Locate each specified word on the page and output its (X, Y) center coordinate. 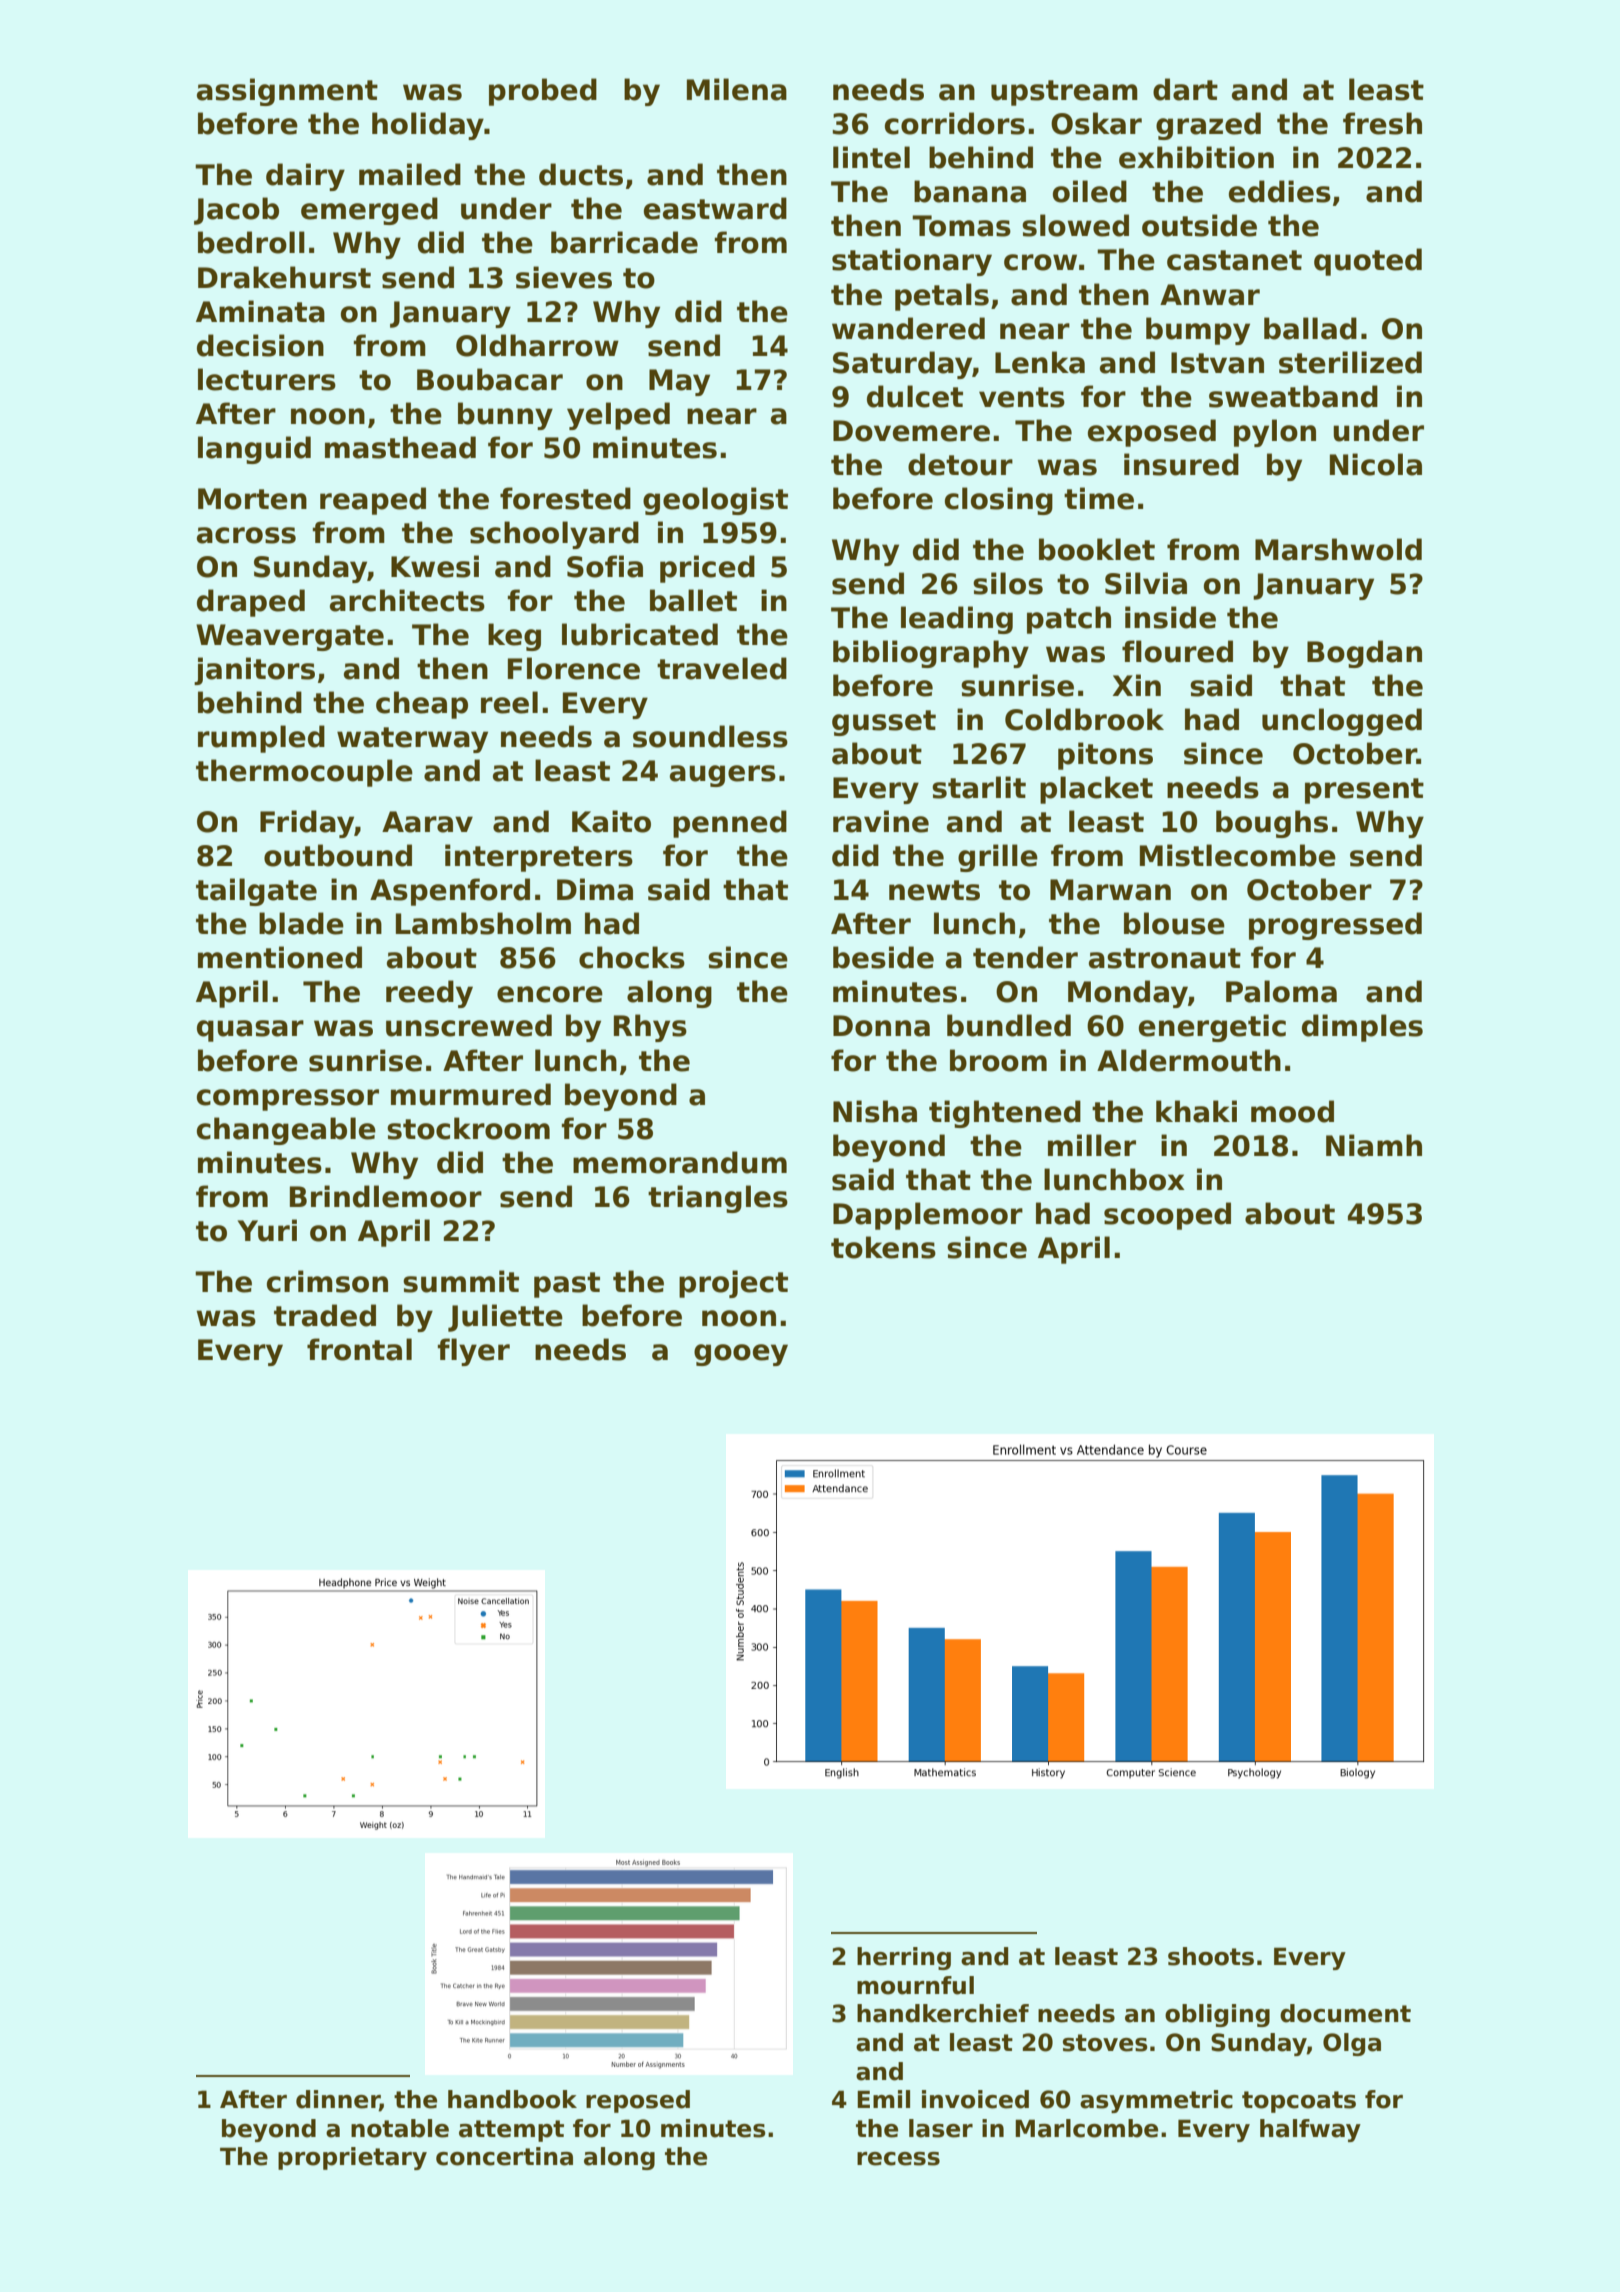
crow (1040, 262)
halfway (1310, 2130)
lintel (871, 157)
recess (898, 2159)
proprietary (352, 2158)
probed (543, 92)
